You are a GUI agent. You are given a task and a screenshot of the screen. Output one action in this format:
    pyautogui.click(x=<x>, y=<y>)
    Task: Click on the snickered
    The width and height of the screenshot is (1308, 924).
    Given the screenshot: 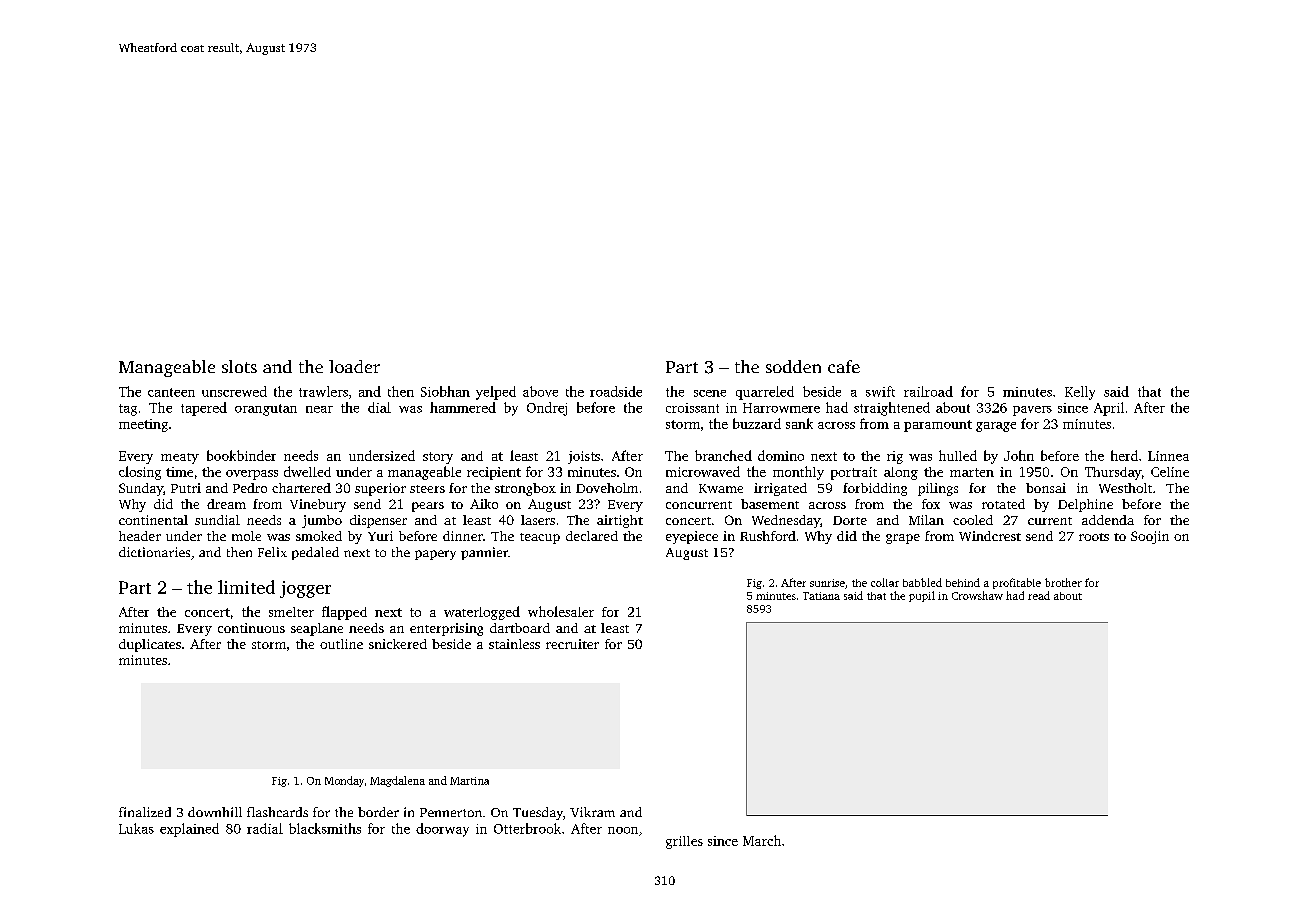 What is the action you would take?
    pyautogui.click(x=398, y=644)
